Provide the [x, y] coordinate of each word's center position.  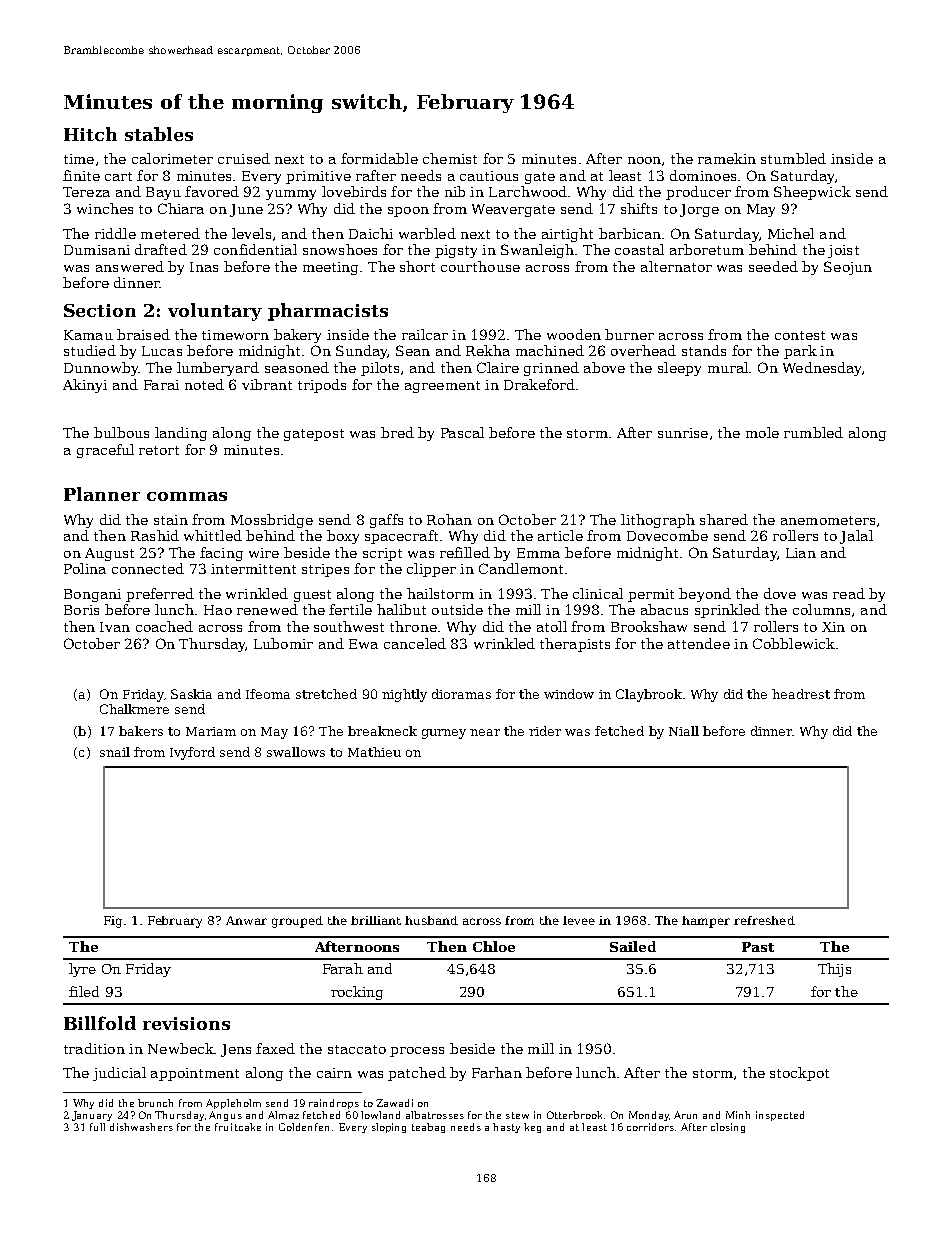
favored [212, 191]
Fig [113, 922]
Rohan [449, 519]
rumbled [813, 432]
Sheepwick [812, 193]
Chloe [494, 946]
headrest [801, 694]
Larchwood [528, 191]
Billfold [100, 1023]
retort [159, 450]
